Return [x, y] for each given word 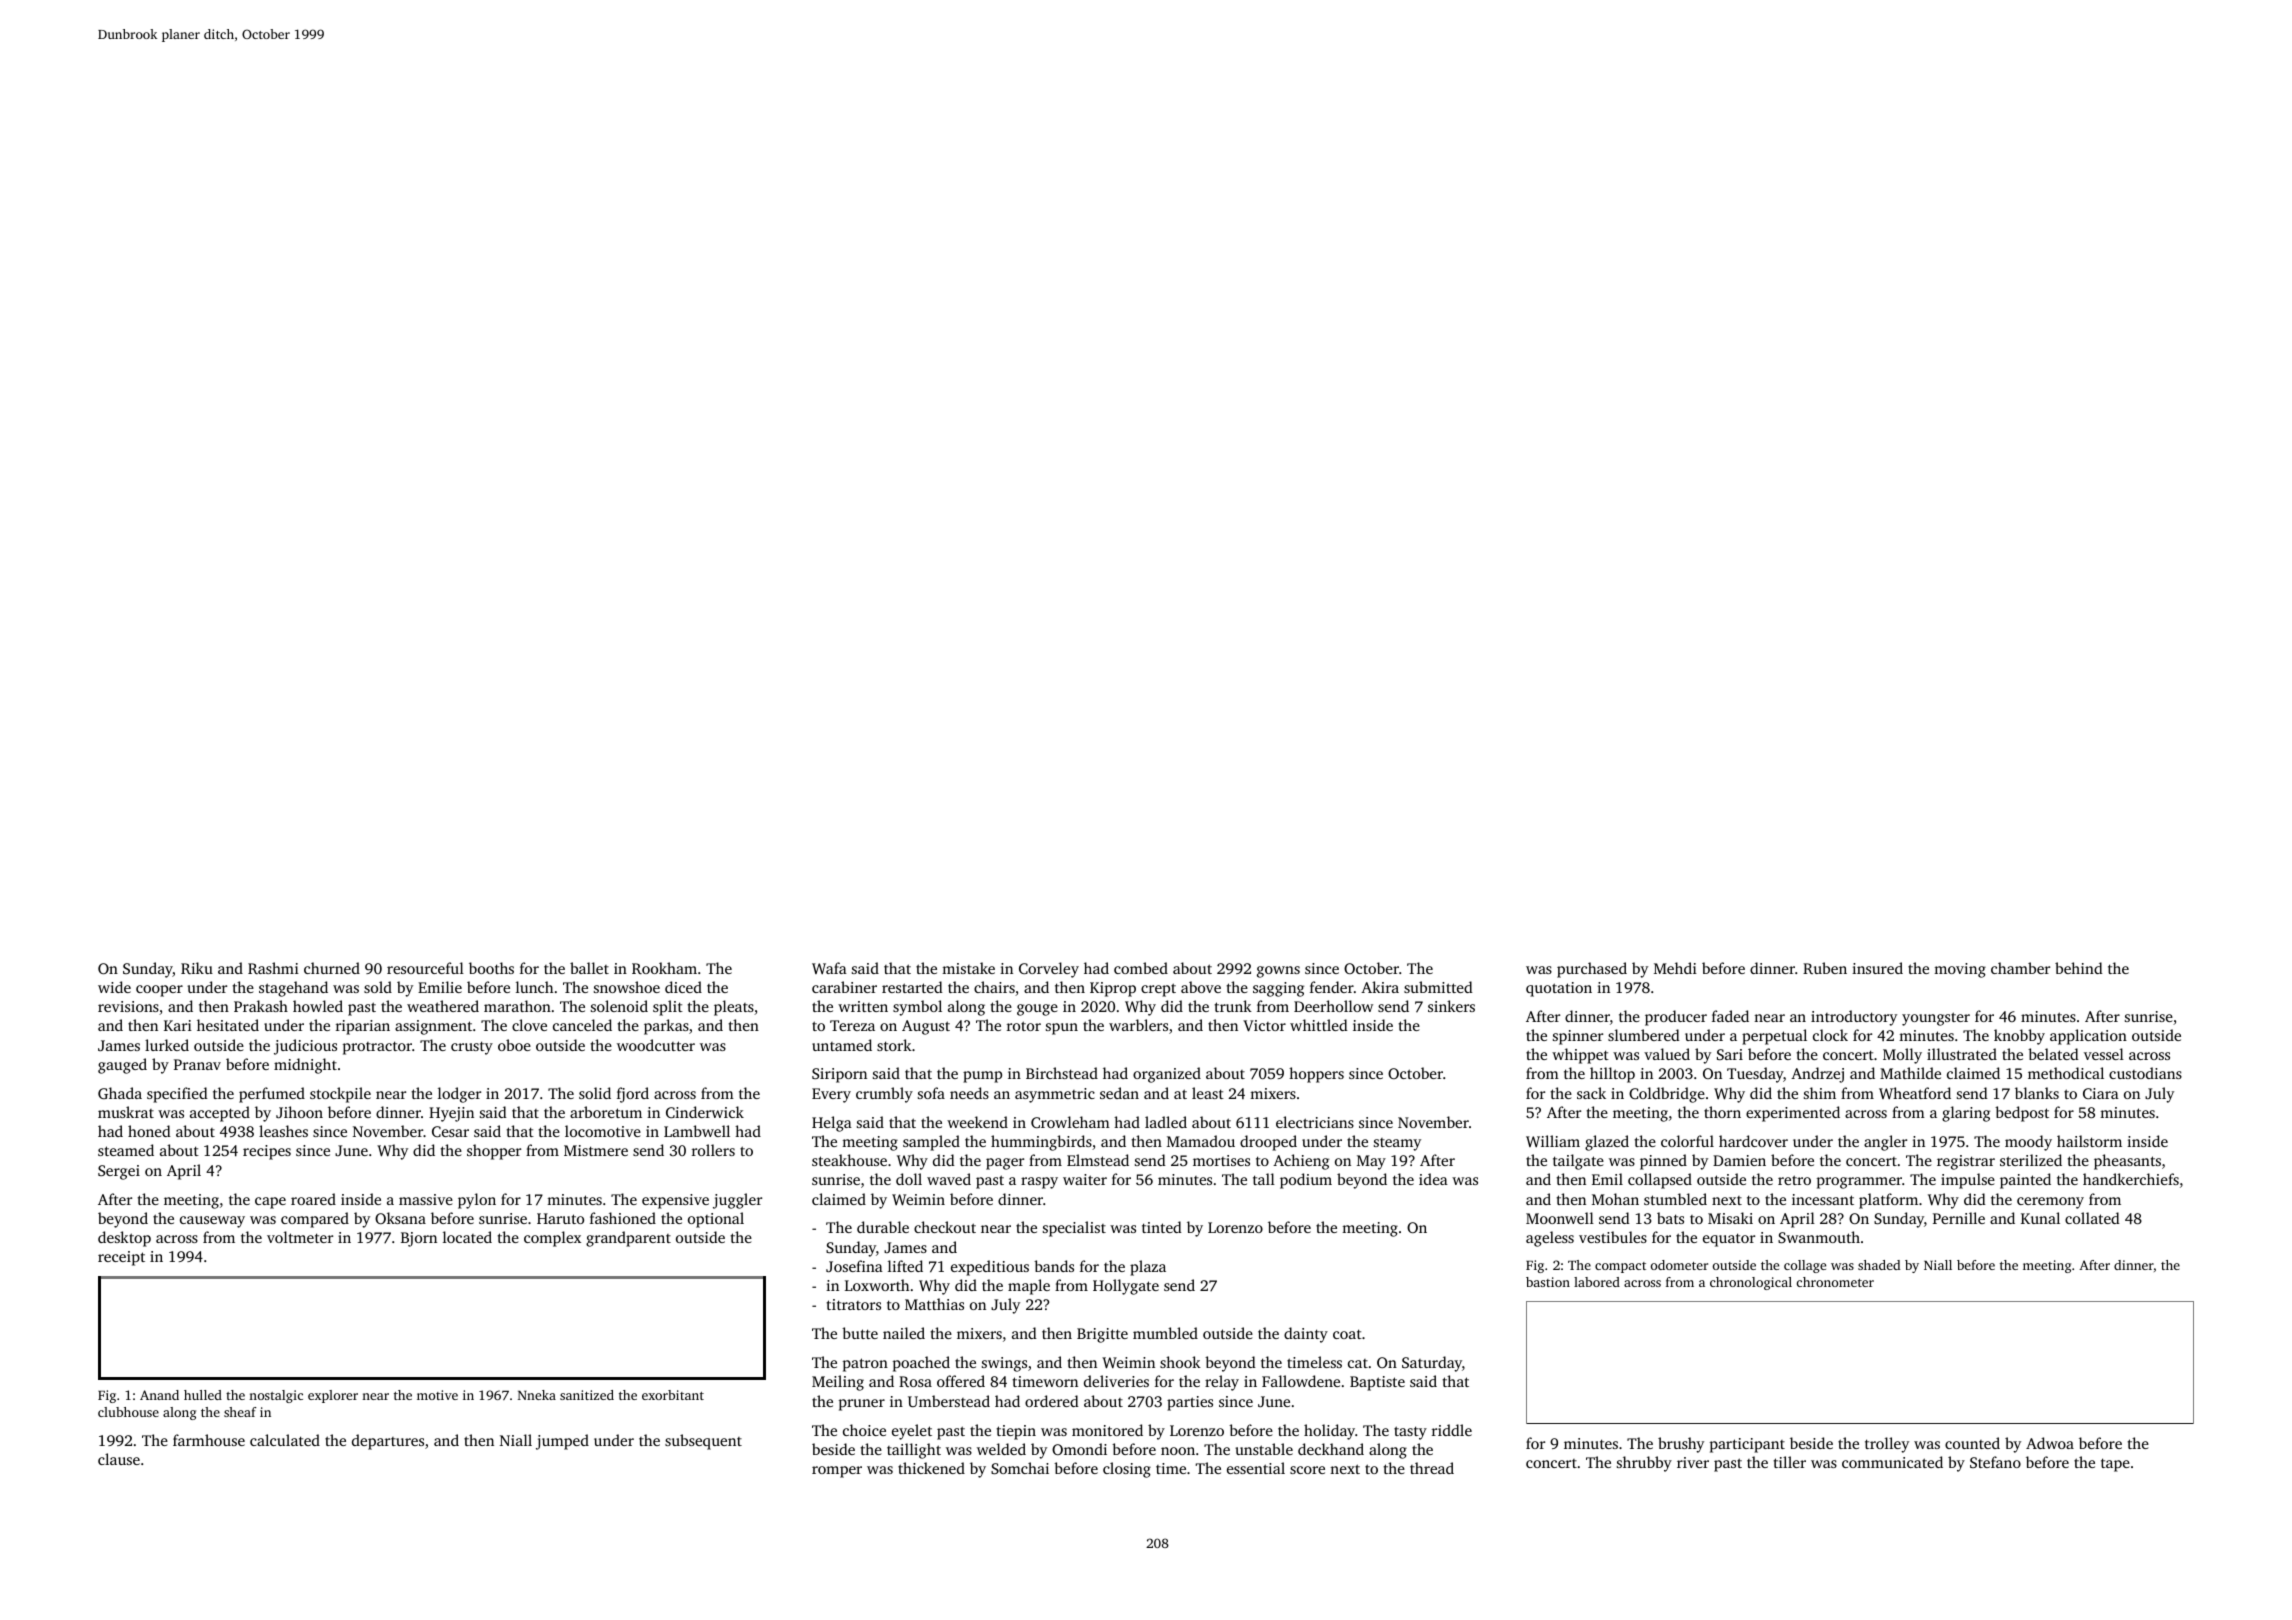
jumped [562, 1442]
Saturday [1432, 1364]
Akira [1380, 987]
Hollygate [1126, 1287]
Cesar [450, 1131]
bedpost [2022, 1114]
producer [1676, 1018]
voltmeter [300, 1237]
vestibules [1613, 1237]
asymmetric [1055, 1095]
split [668, 1008]
